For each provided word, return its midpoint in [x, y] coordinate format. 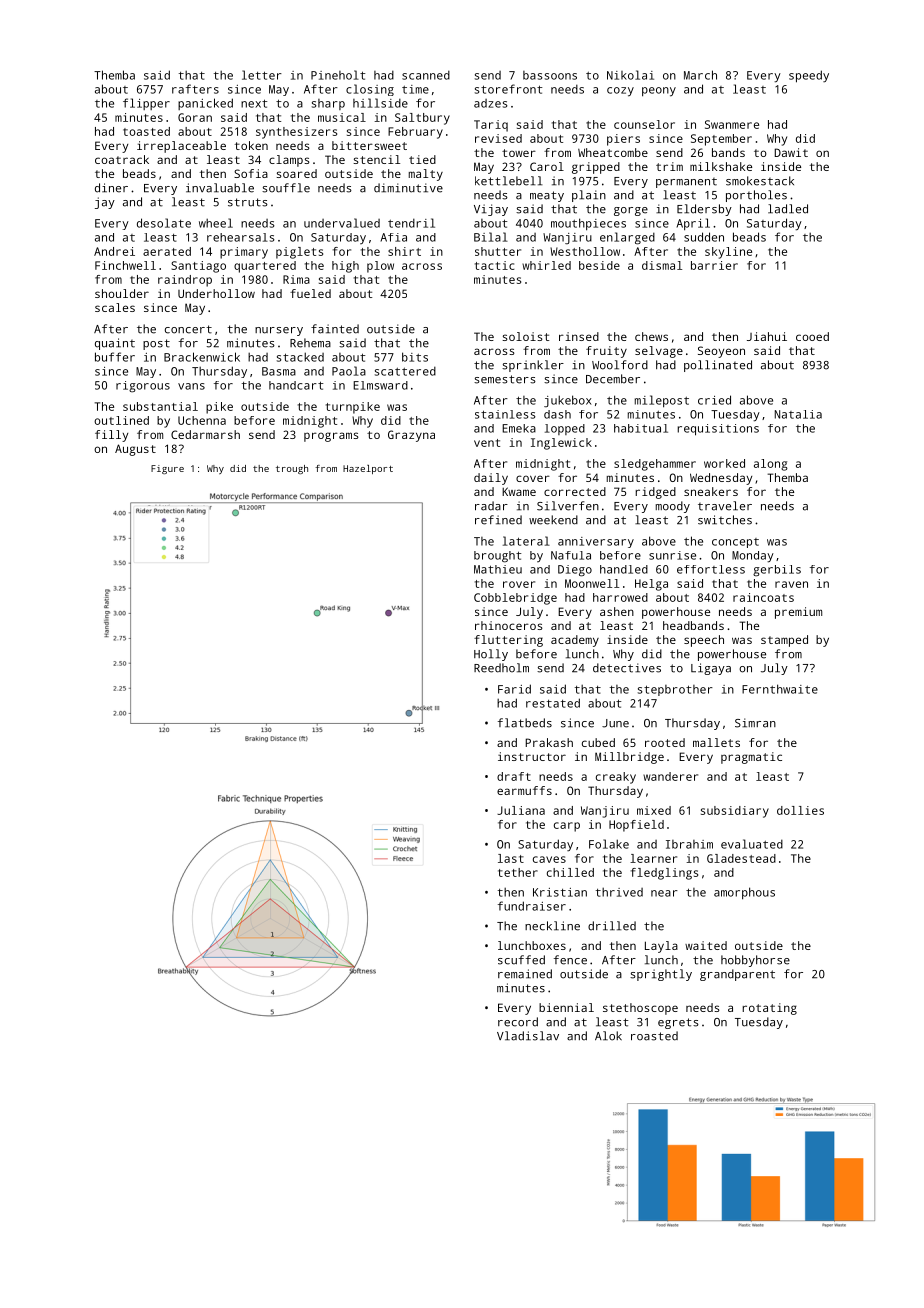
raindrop [185, 281]
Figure [167, 469]
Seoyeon [721, 352]
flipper [146, 104]
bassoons [550, 75]
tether [518, 872]
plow [380, 267]
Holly [491, 655]
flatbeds [525, 723]
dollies [800, 810]
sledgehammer [655, 465]
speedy [809, 76]
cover [533, 478]
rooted [665, 742]
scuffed [521, 960]
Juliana [521, 810]
